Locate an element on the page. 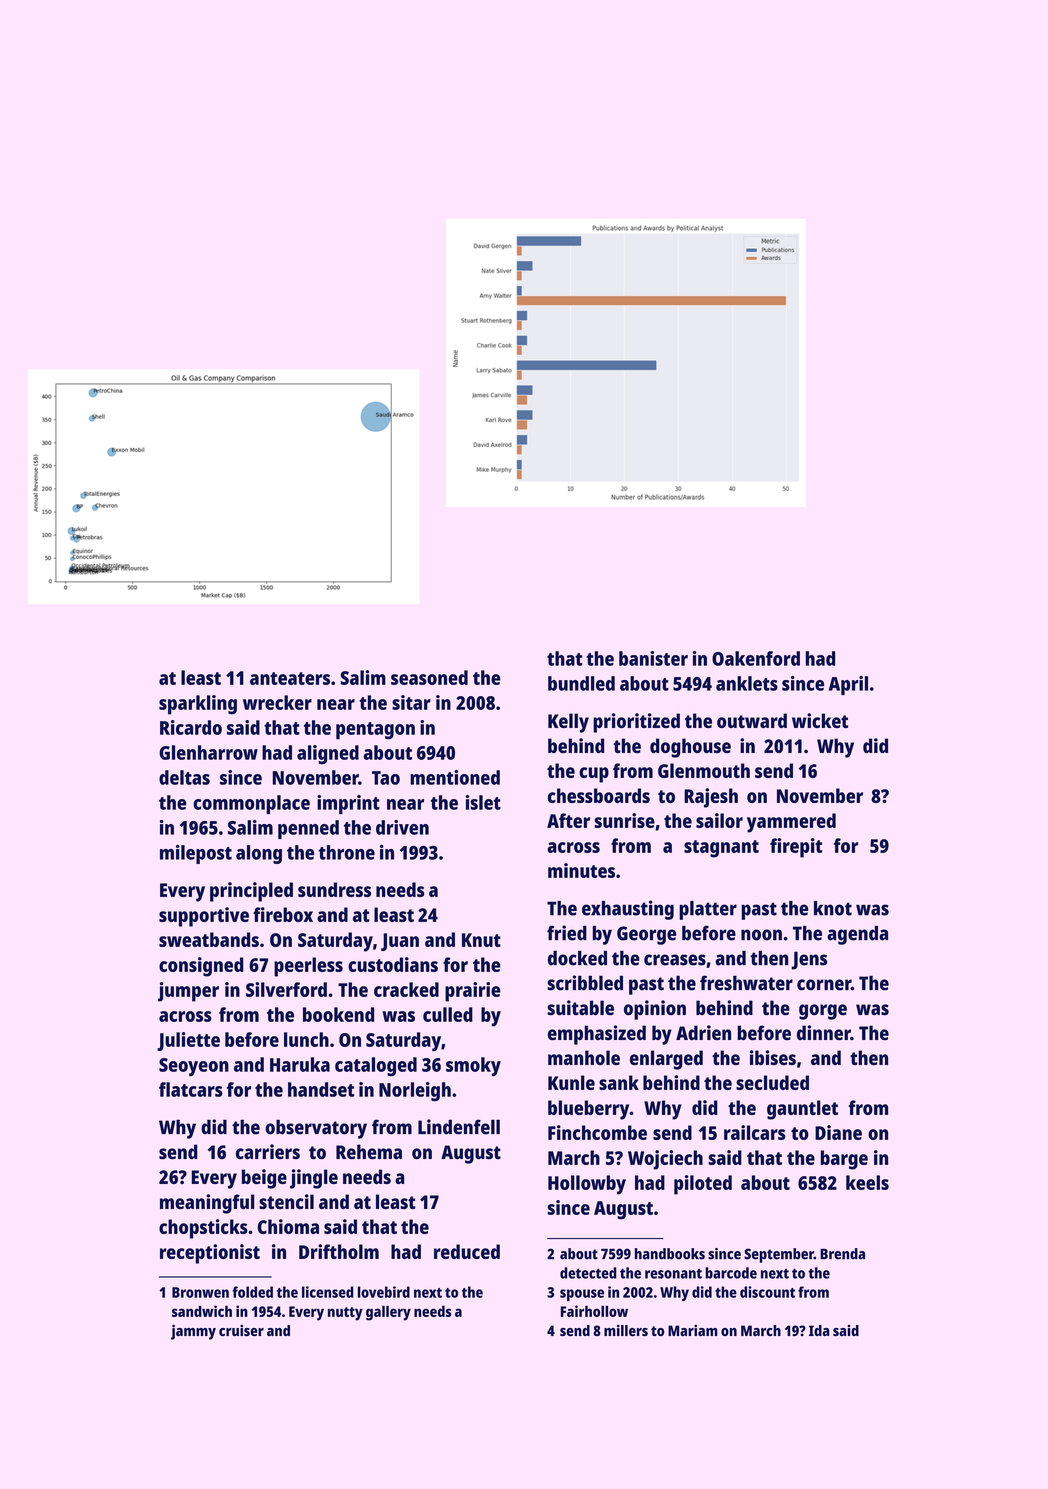  anteaters is located at coordinates (290, 678).
